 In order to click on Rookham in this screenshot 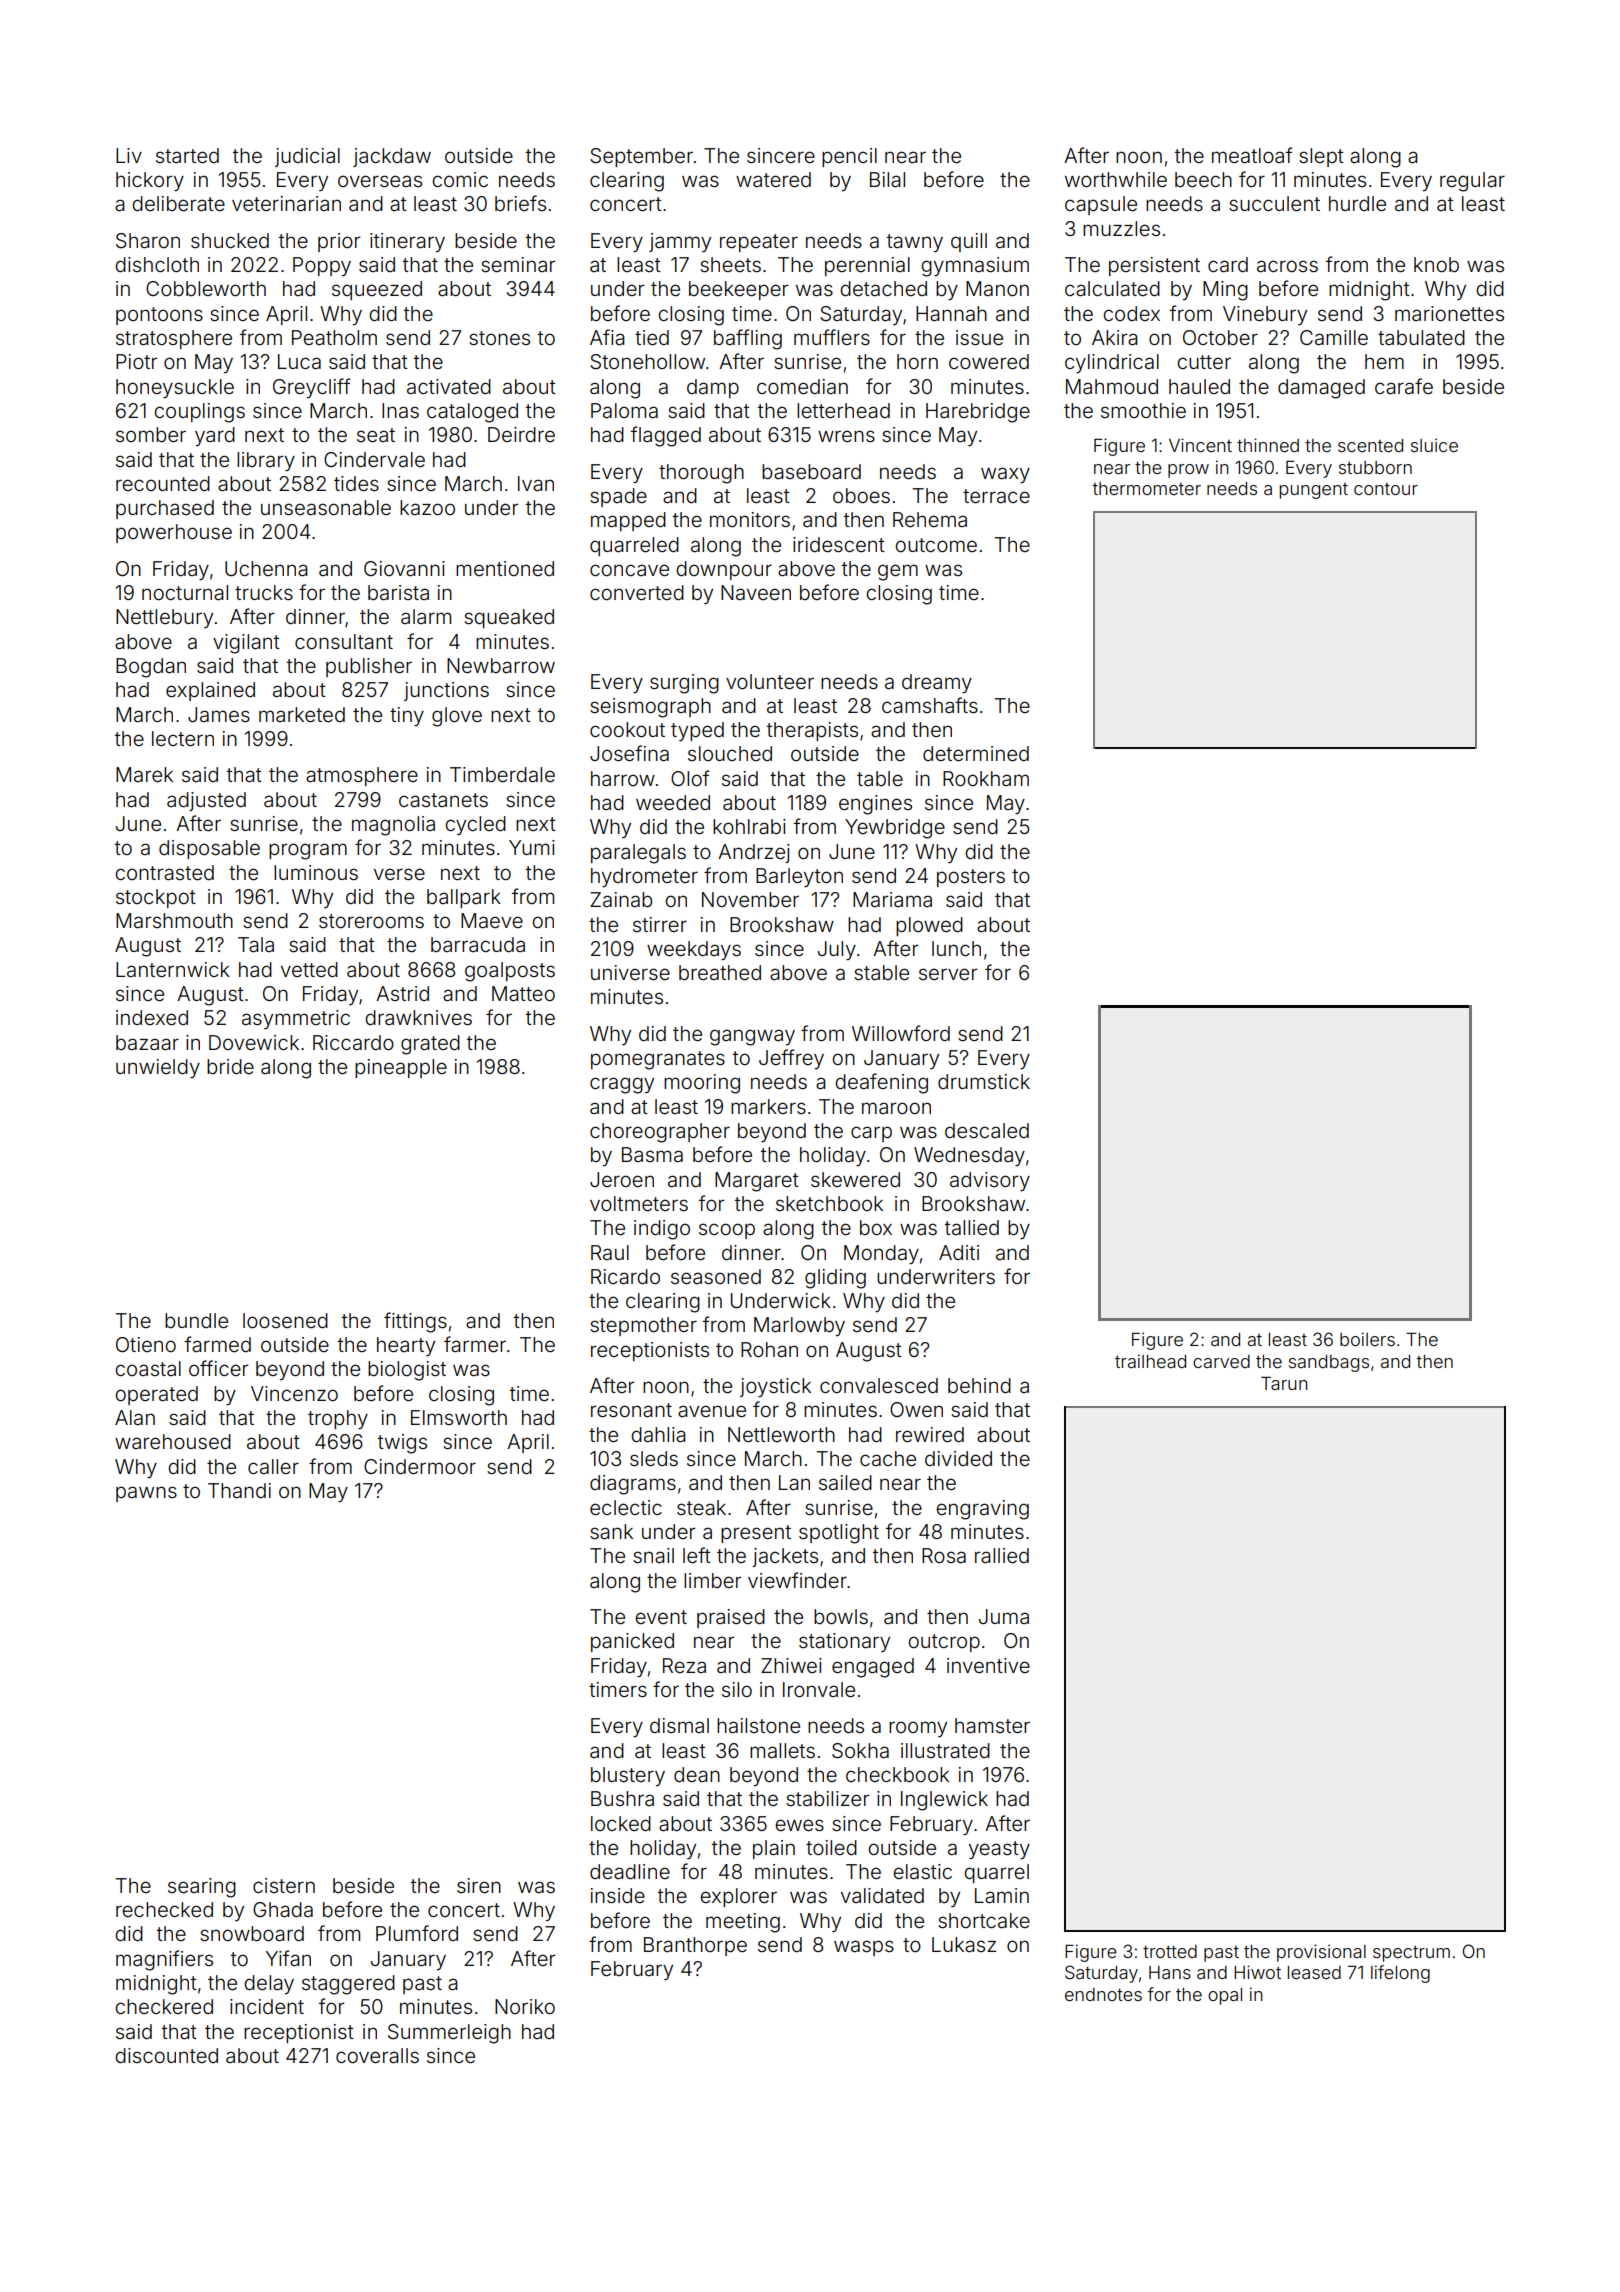, I will do `click(986, 778)`.
